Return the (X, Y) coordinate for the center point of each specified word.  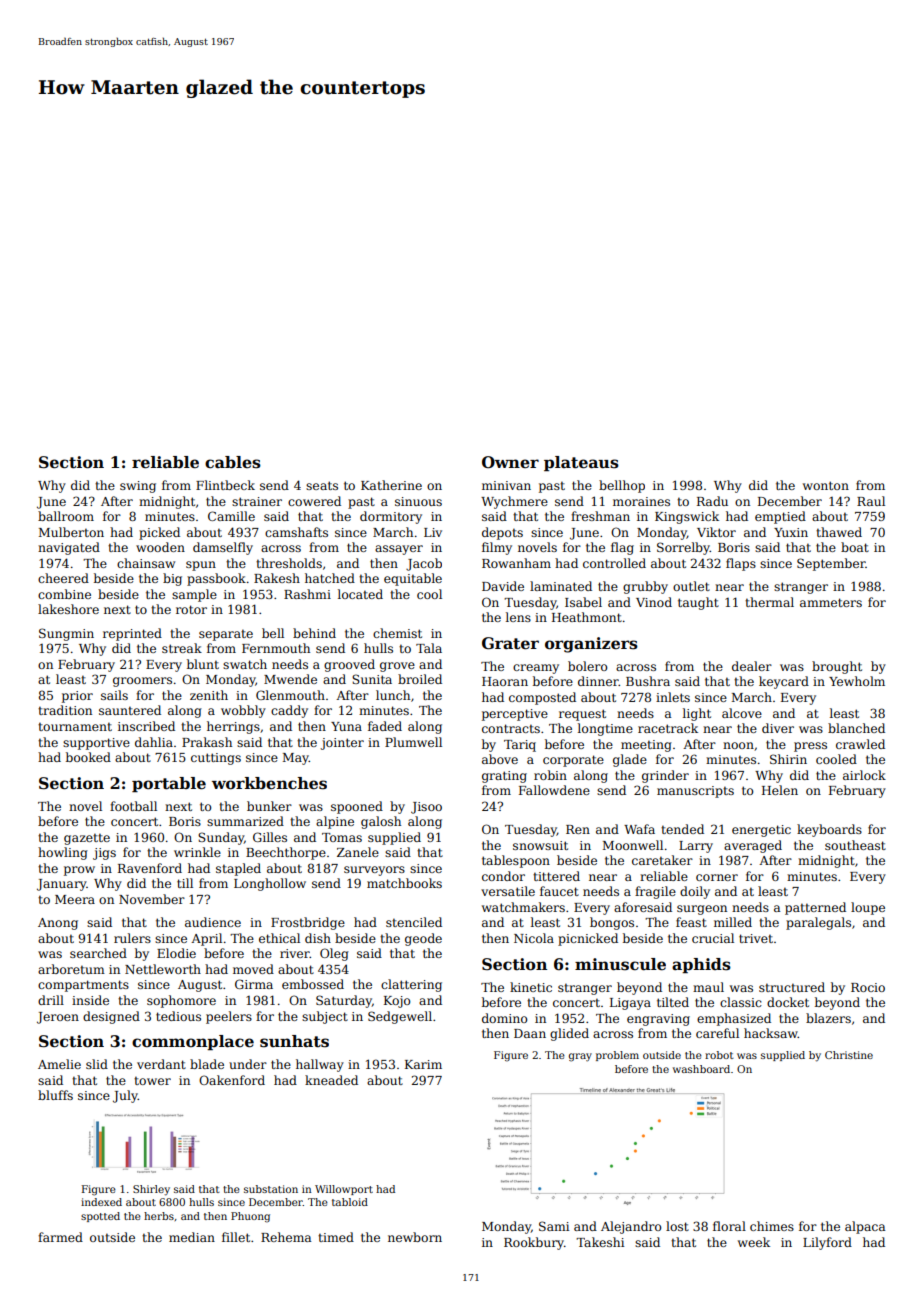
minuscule (620, 964)
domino (504, 1018)
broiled (420, 679)
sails (114, 695)
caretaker (662, 860)
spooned (357, 807)
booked (88, 757)
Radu (712, 501)
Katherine (391, 485)
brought (837, 667)
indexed (101, 1202)
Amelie (59, 1064)
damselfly (223, 548)
